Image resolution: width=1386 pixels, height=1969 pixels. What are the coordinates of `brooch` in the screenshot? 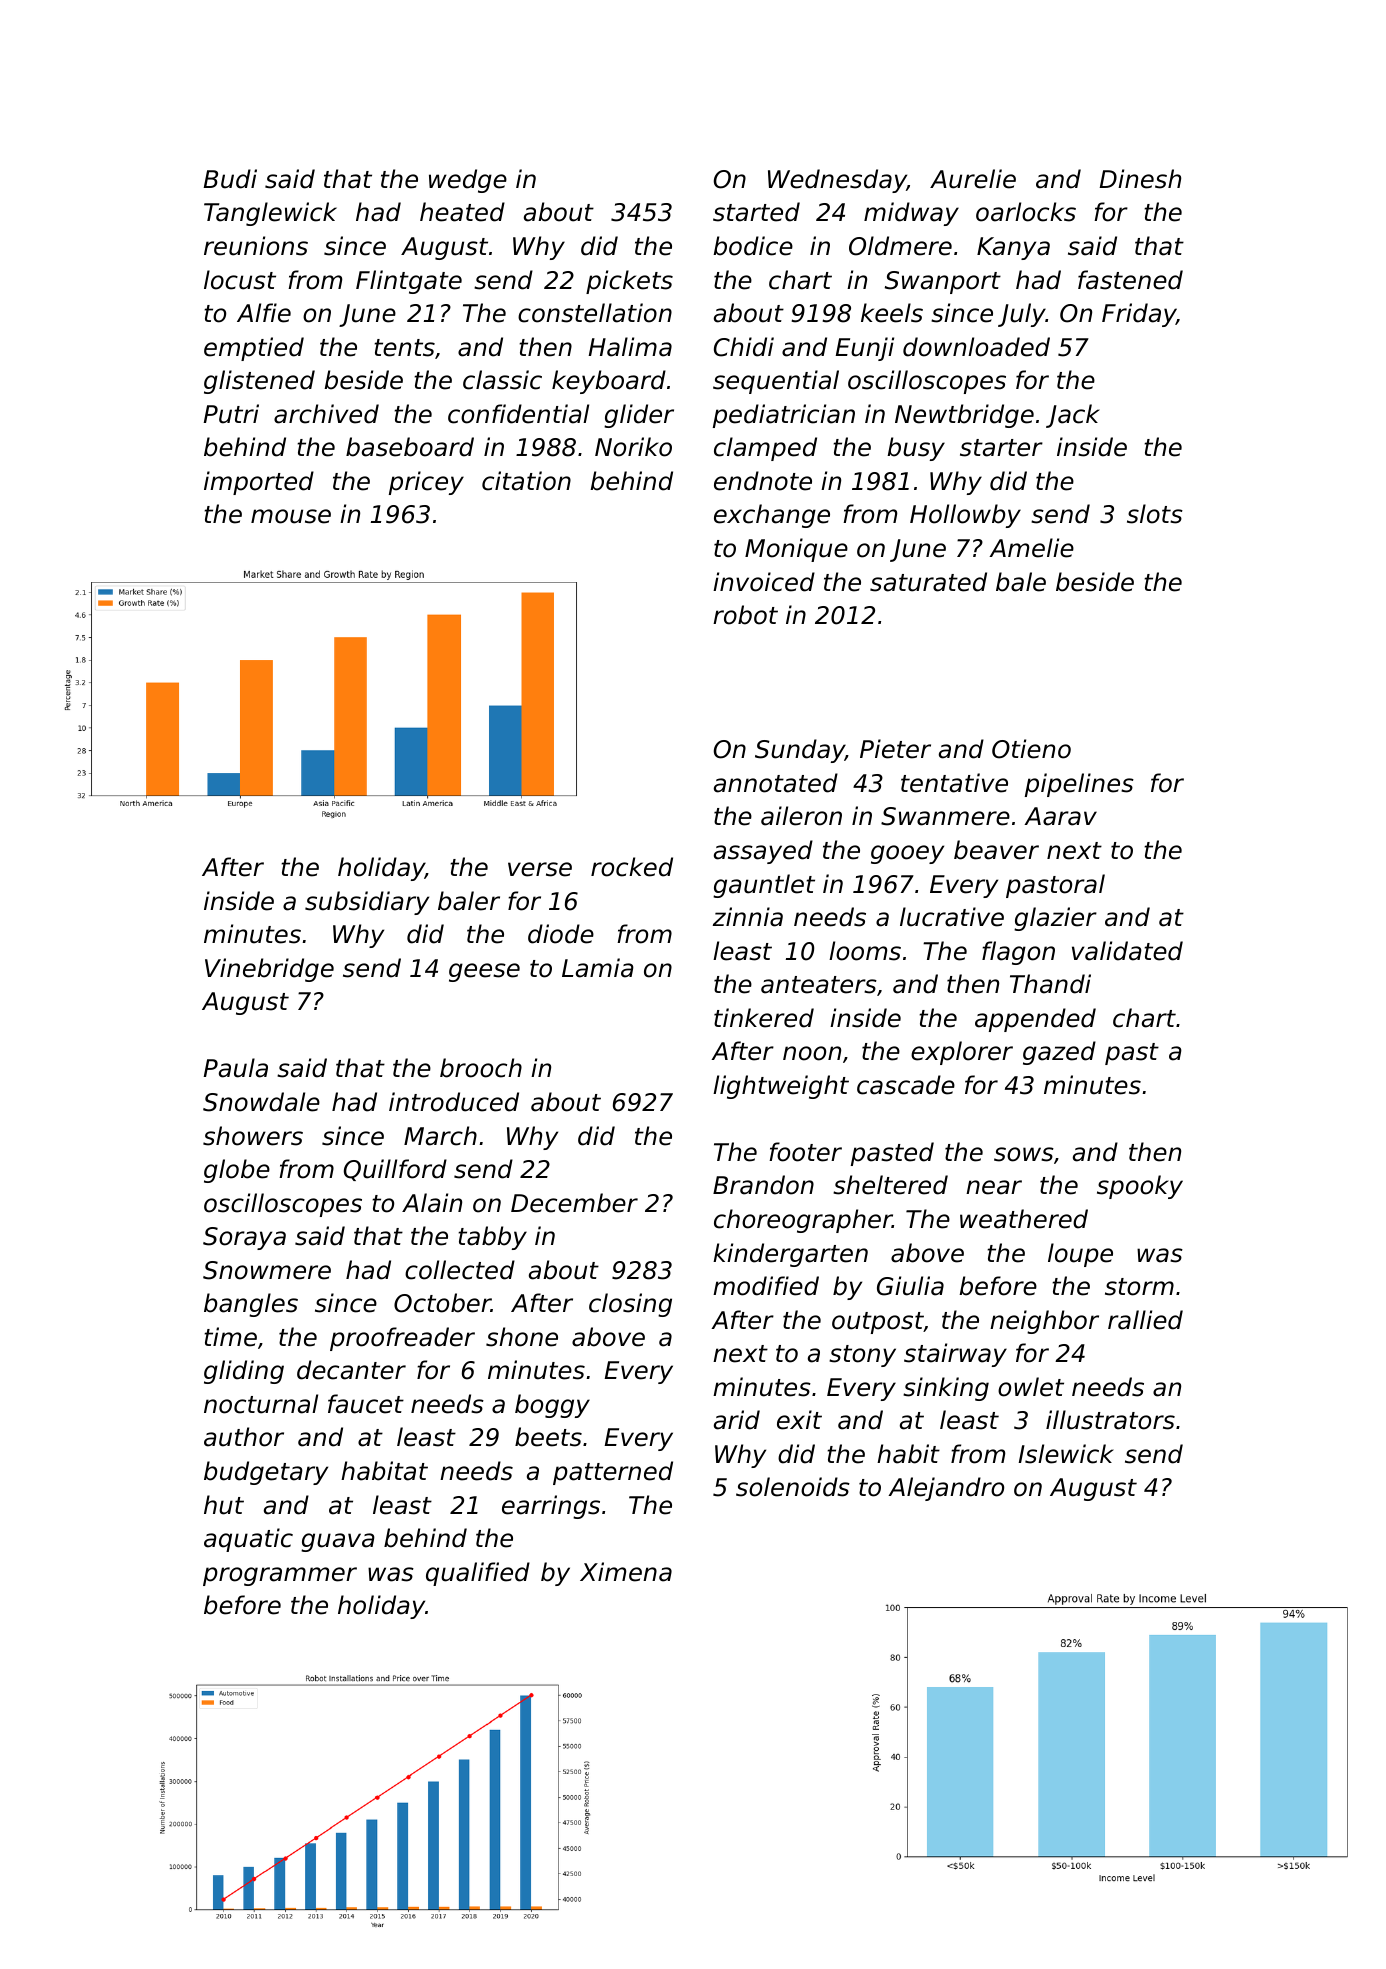 It's located at (481, 1068).
